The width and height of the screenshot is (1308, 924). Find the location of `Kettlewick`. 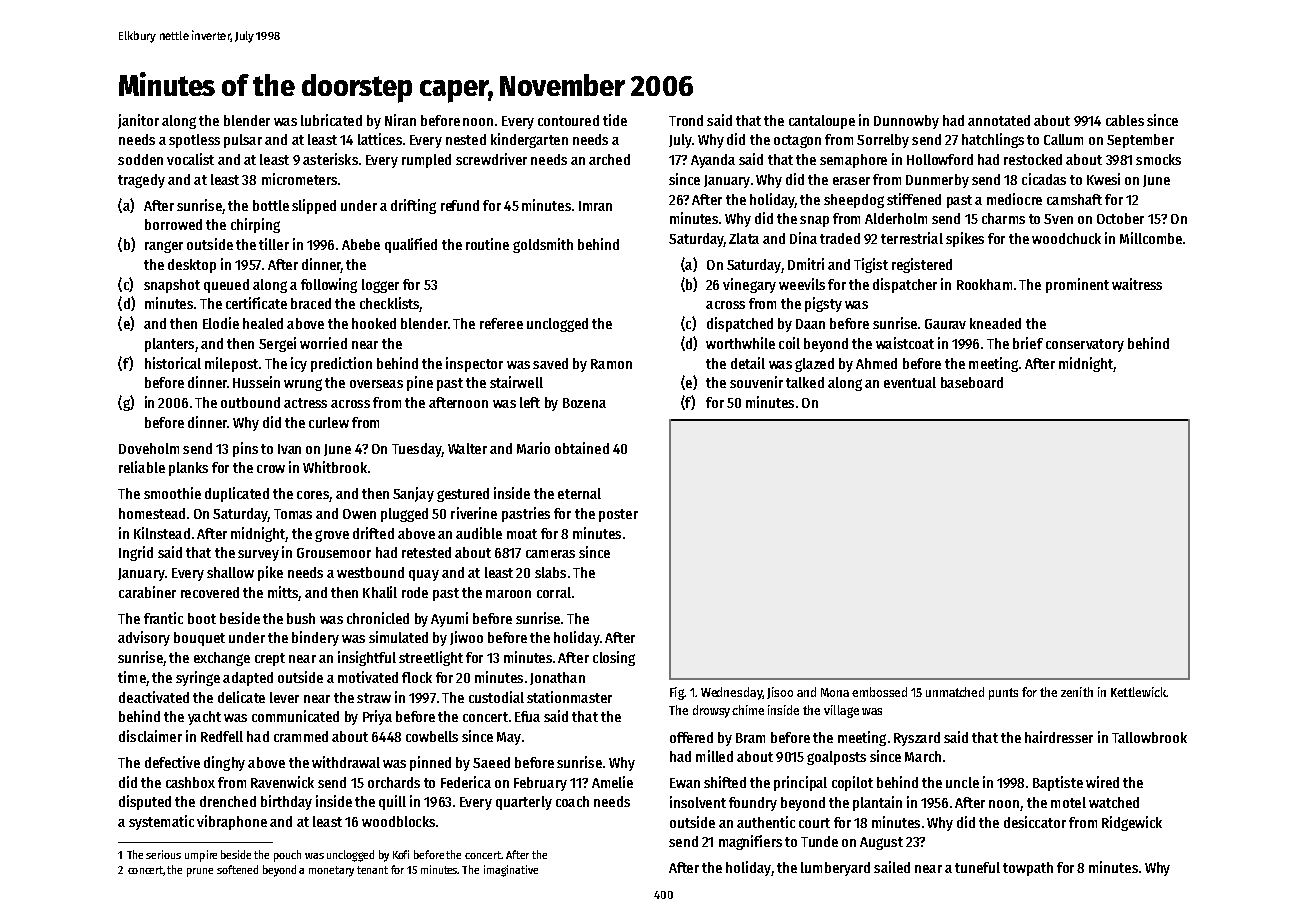

Kettlewick is located at coordinates (1138, 692).
